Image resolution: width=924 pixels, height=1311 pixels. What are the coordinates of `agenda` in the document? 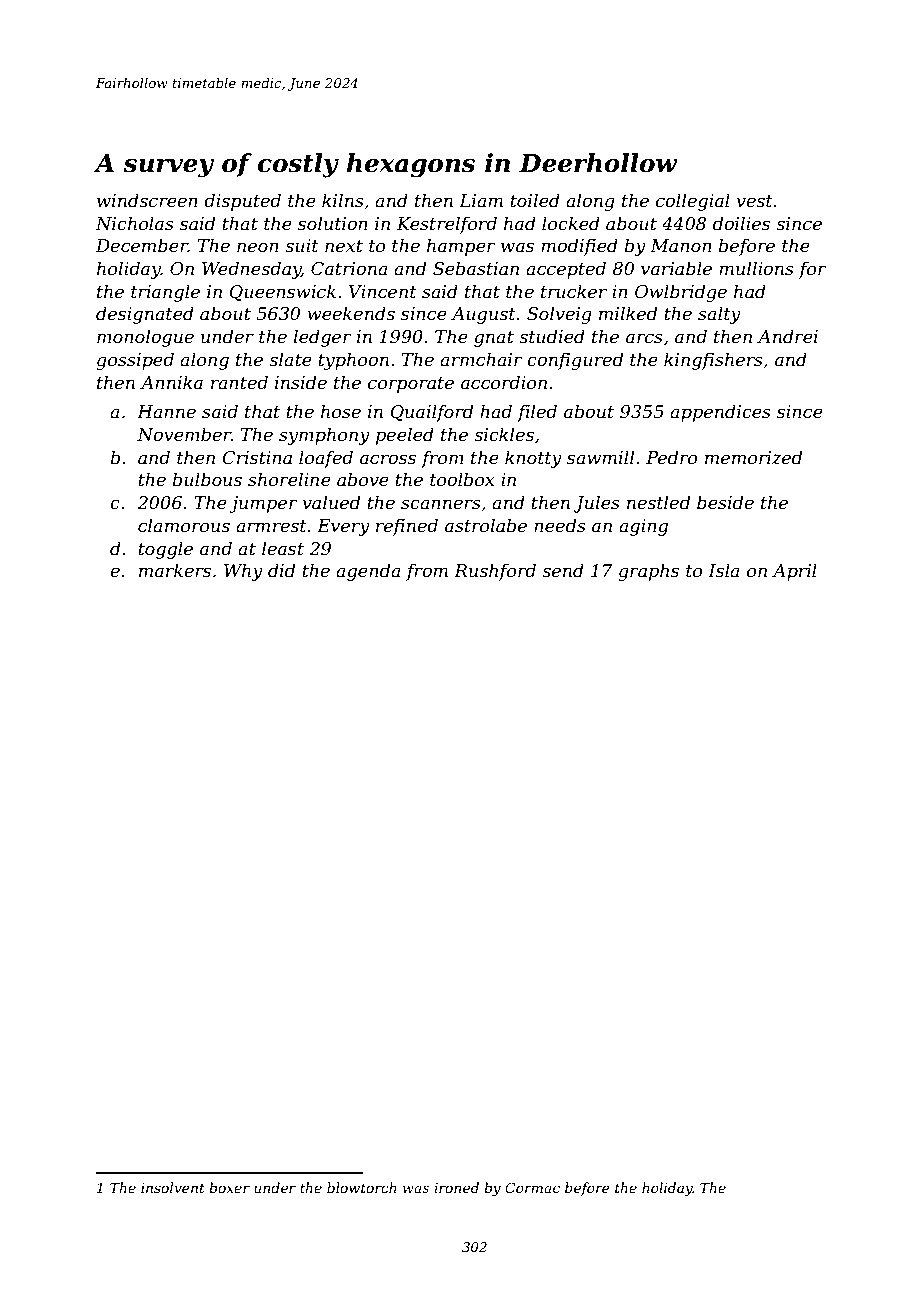 It's located at (368, 572).
